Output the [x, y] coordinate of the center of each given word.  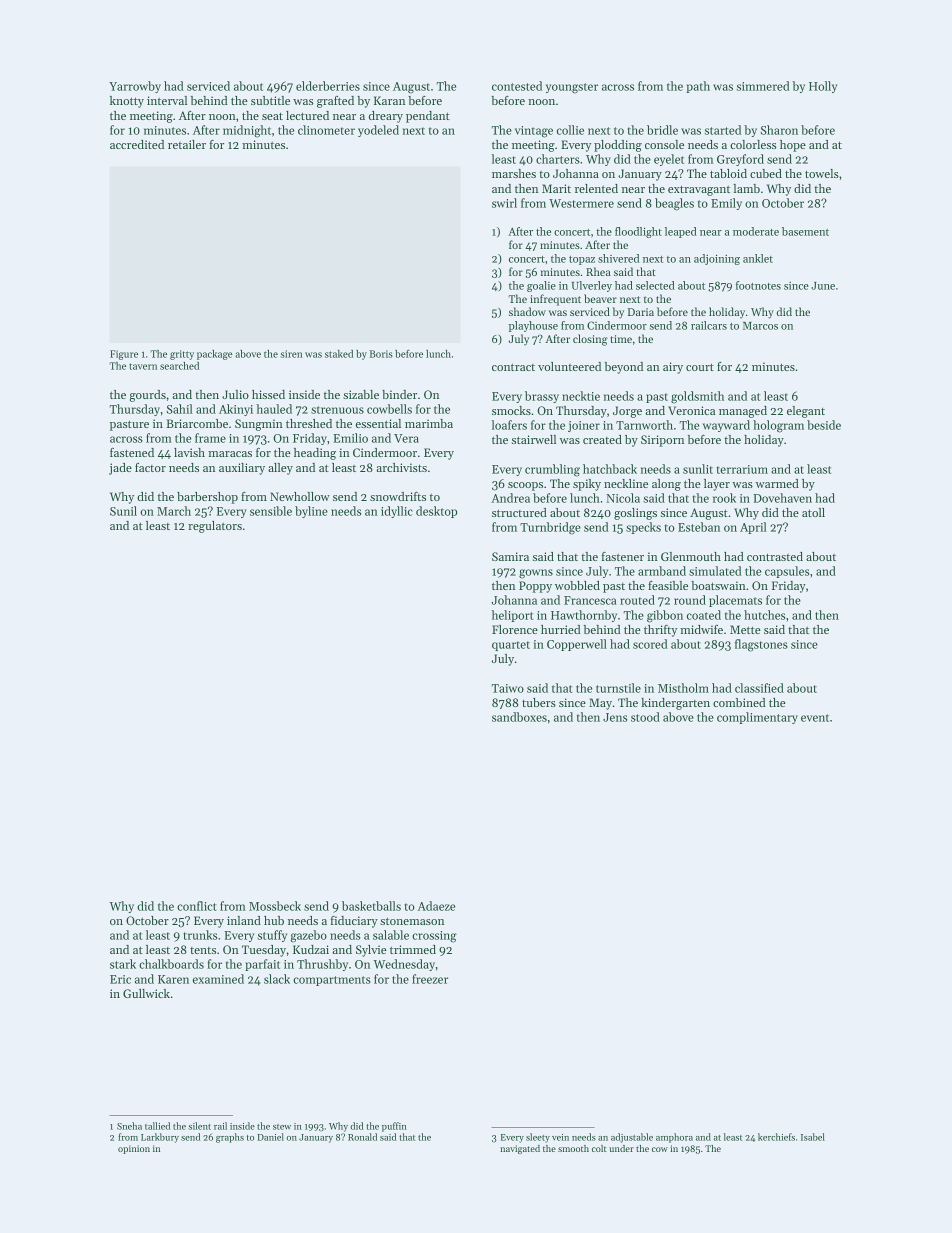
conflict [196, 906]
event [815, 718]
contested [517, 86]
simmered [763, 86]
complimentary [757, 718]
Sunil [123, 511]
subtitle [270, 100]
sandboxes [519, 717]
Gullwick [146, 993]
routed [637, 600]
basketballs [371, 906]
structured [519, 512]
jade [120, 469]
